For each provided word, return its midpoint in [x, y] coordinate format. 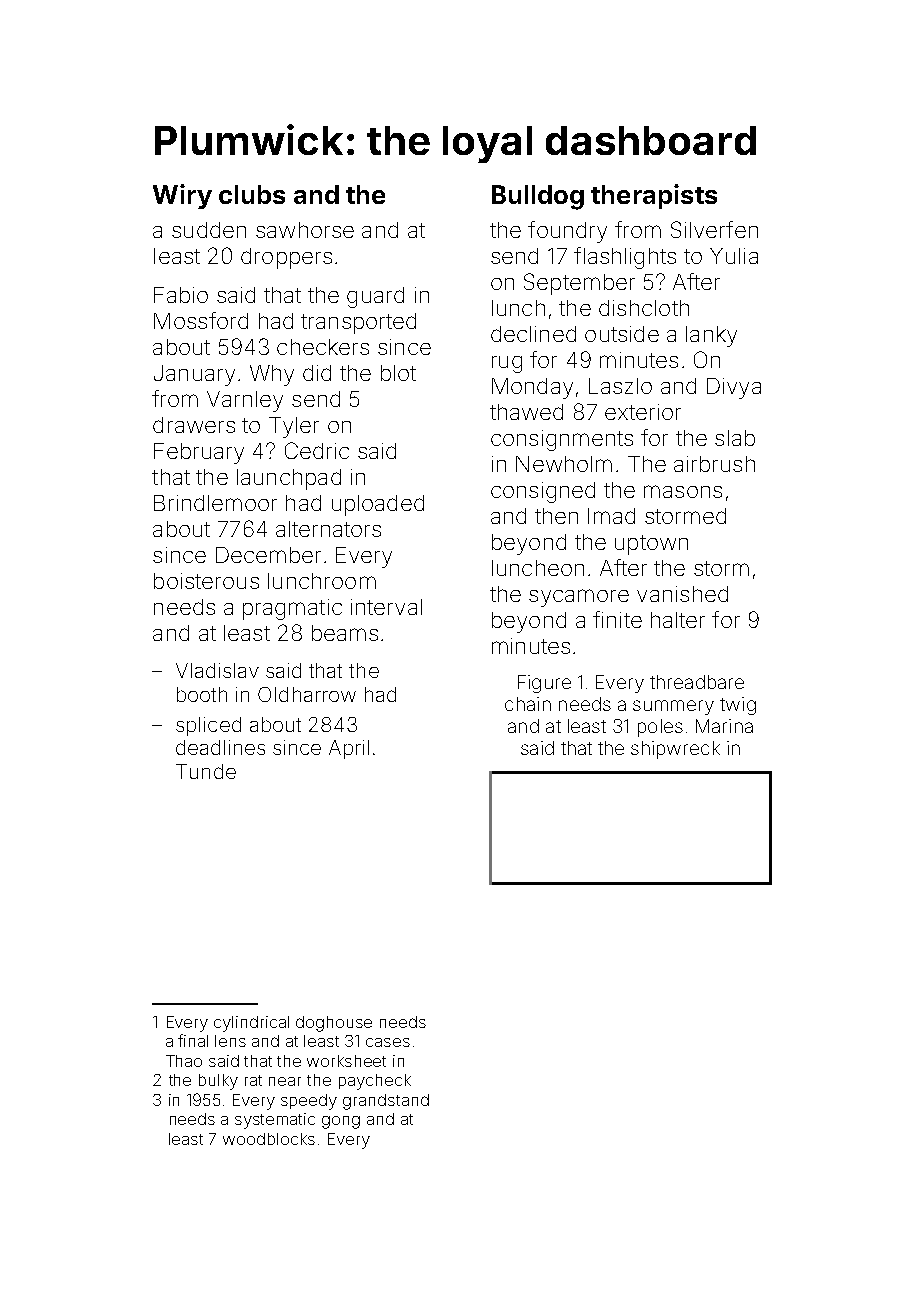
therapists [654, 196]
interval [386, 607]
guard [375, 297]
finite [617, 619]
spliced [208, 726]
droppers [286, 258]
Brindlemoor [215, 503]
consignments [562, 440]
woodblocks [269, 1139]
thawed [526, 412]
